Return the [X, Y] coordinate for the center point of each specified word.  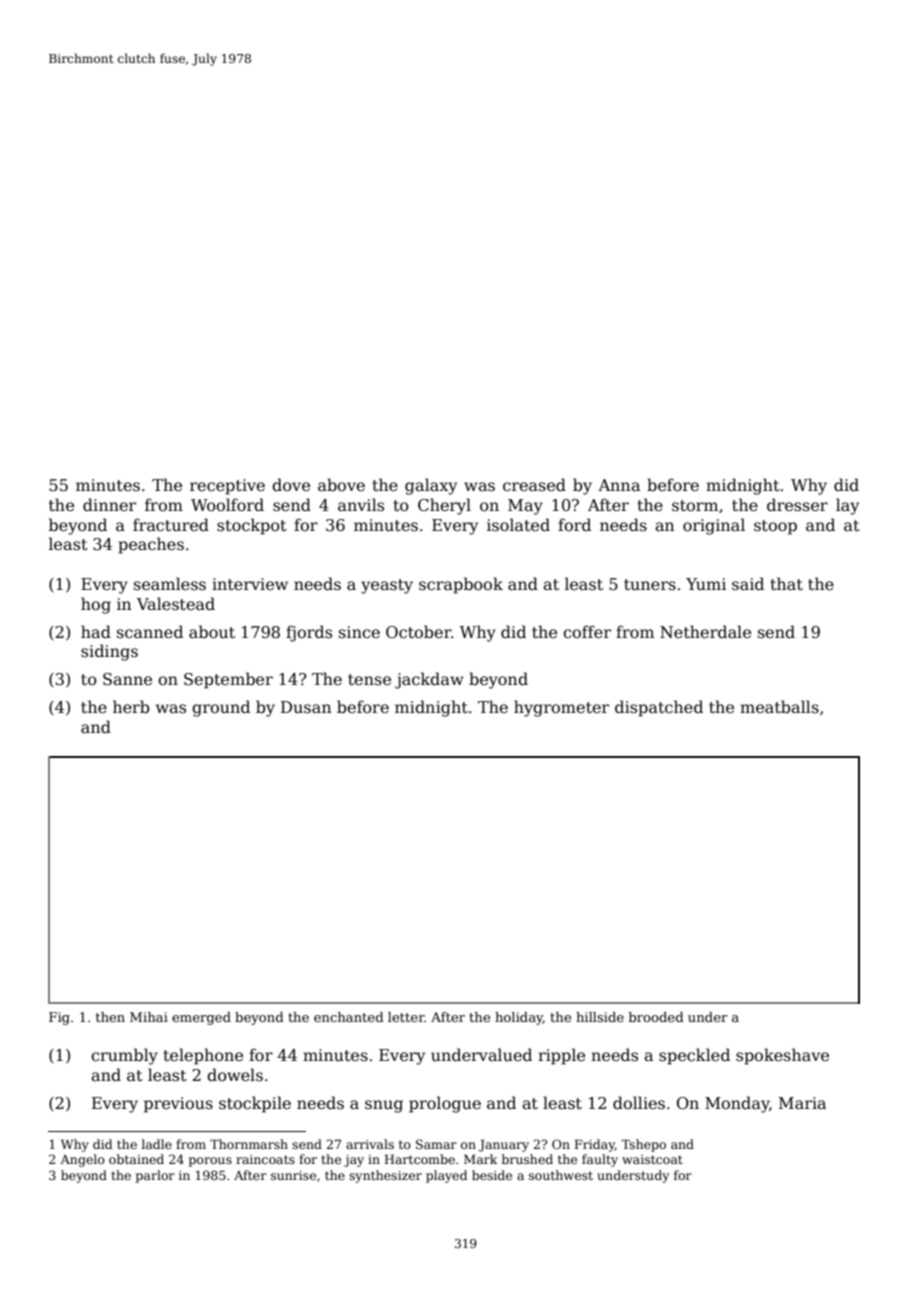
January [504, 1145]
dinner [109, 504]
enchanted [349, 1017]
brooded [656, 1017]
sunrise [293, 1175]
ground [221, 708]
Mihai [149, 1017]
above [341, 484]
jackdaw [429, 680]
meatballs [779, 707]
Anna [619, 485]
